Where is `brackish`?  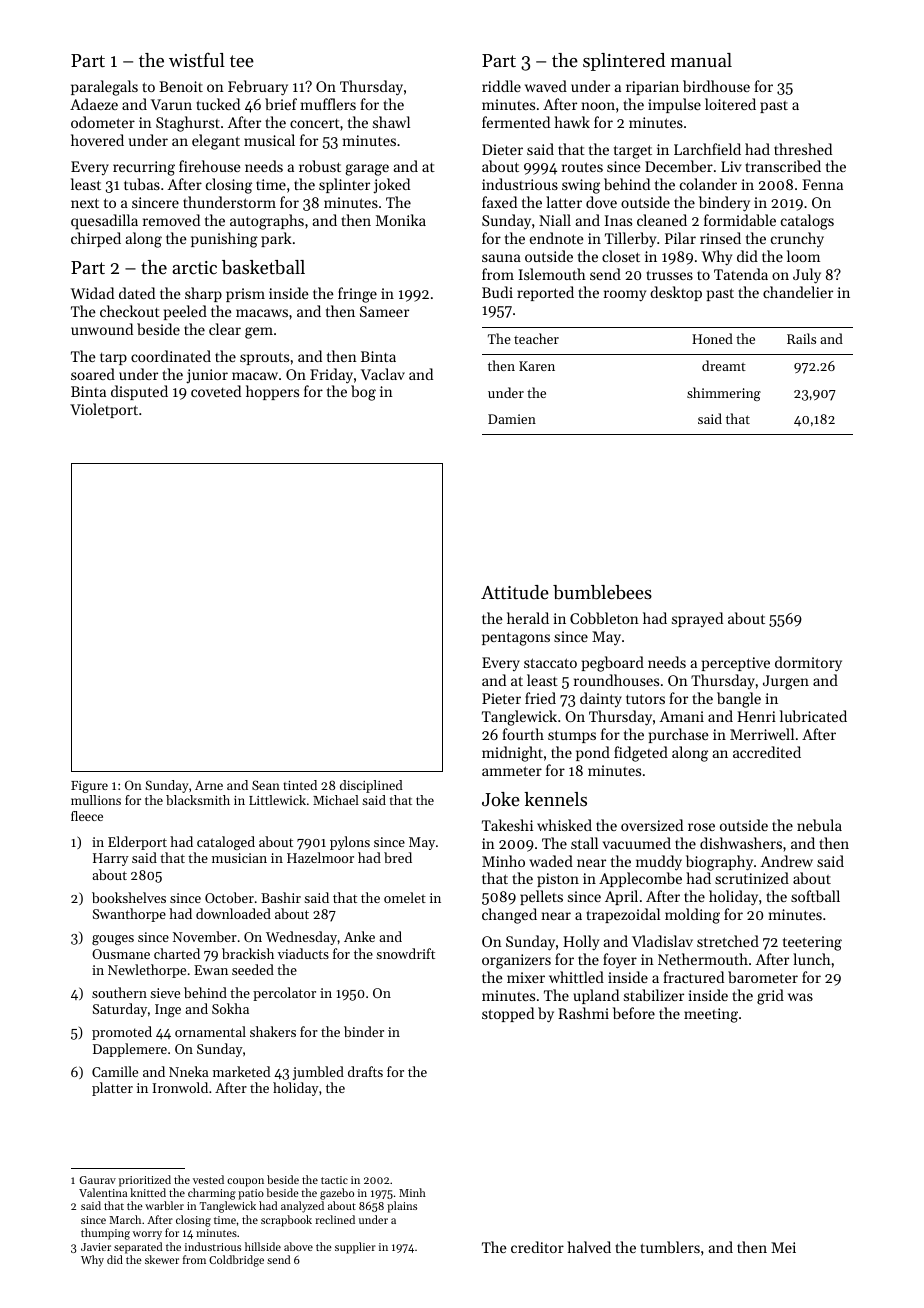 brackish is located at coordinates (248, 953).
